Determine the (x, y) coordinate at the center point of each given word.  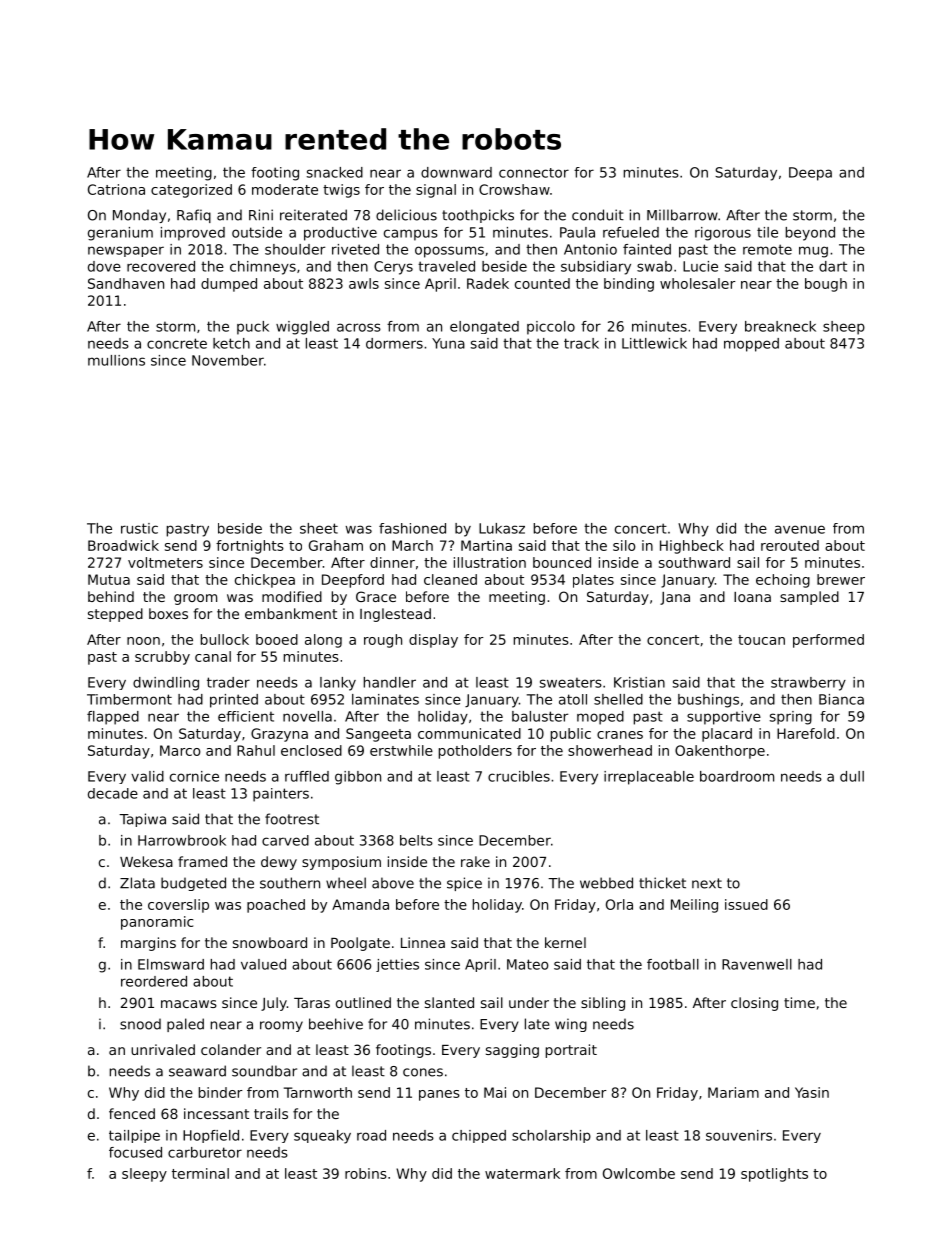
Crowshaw (514, 189)
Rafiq (194, 216)
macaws (189, 1004)
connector (534, 173)
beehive (336, 1024)
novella (307, 716)
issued (746, 904)
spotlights (774, 1175)
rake (475, 861)
